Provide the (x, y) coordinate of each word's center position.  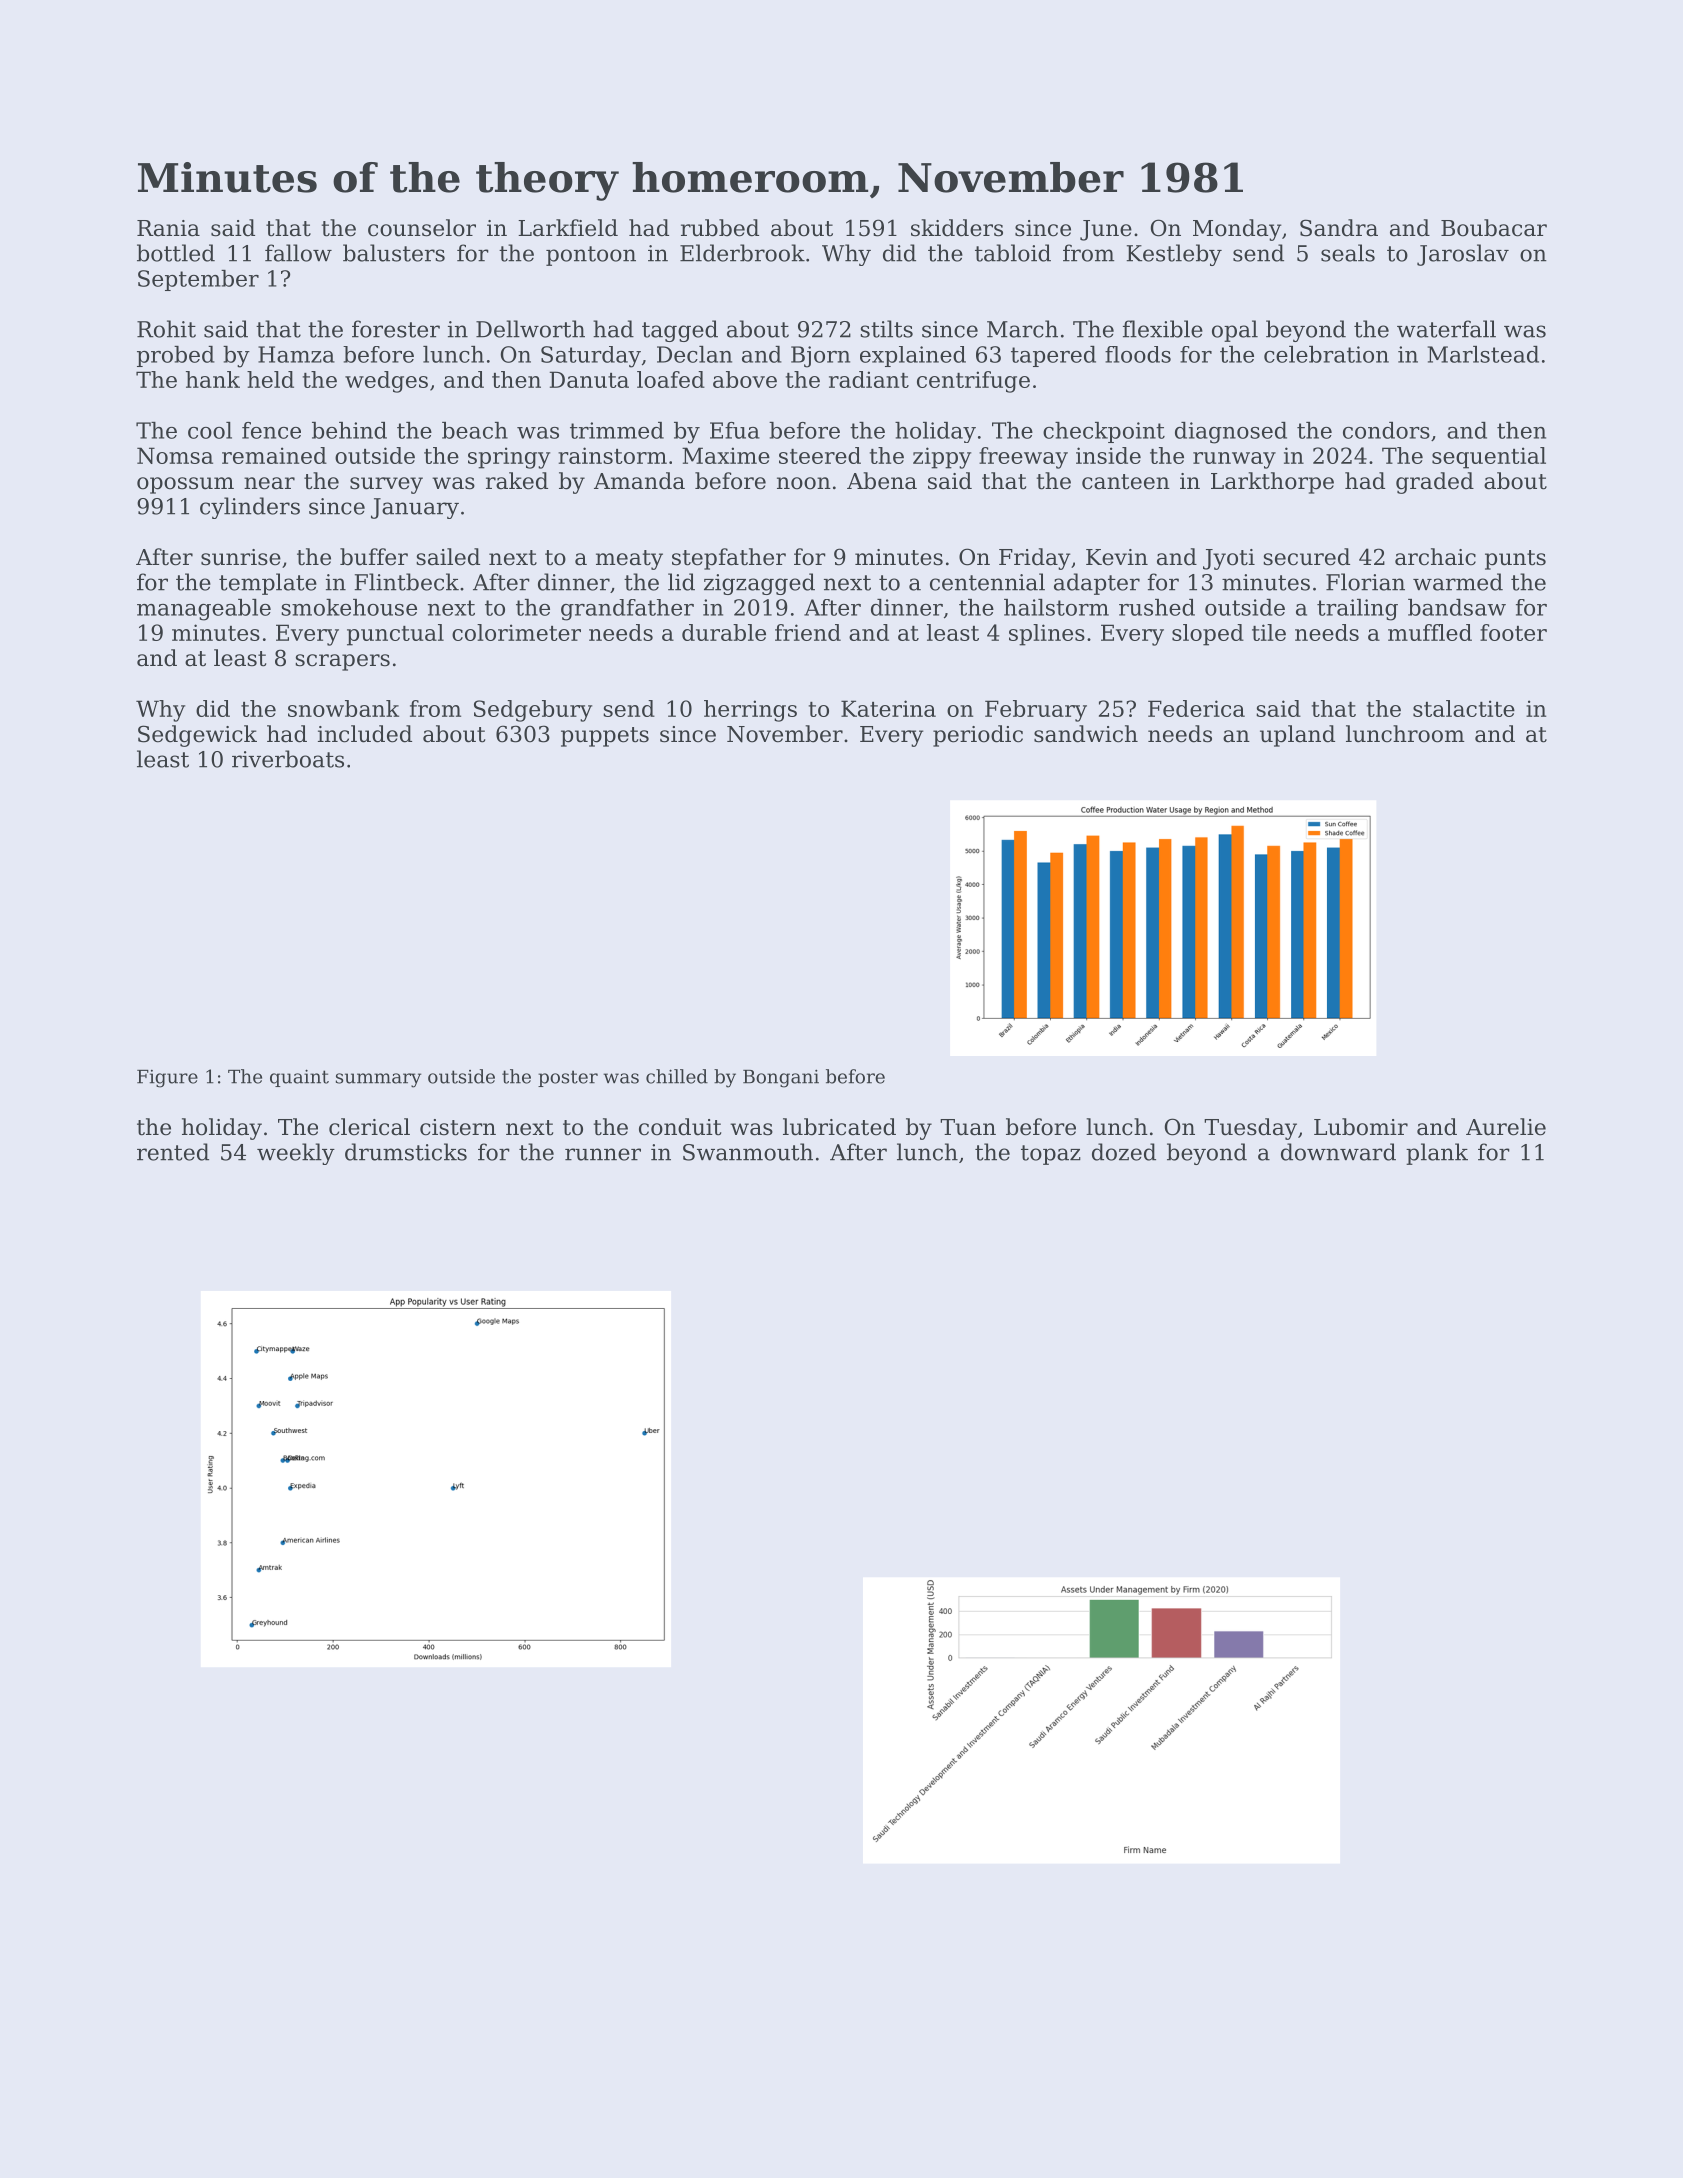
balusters (394, 253)
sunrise (241, 557)
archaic (1435, 557)
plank (1437, 1154)
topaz (1051, 1155)
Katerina (888, 708)
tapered (1053, 356)
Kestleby (1174, 255)
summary (378, 1080)
